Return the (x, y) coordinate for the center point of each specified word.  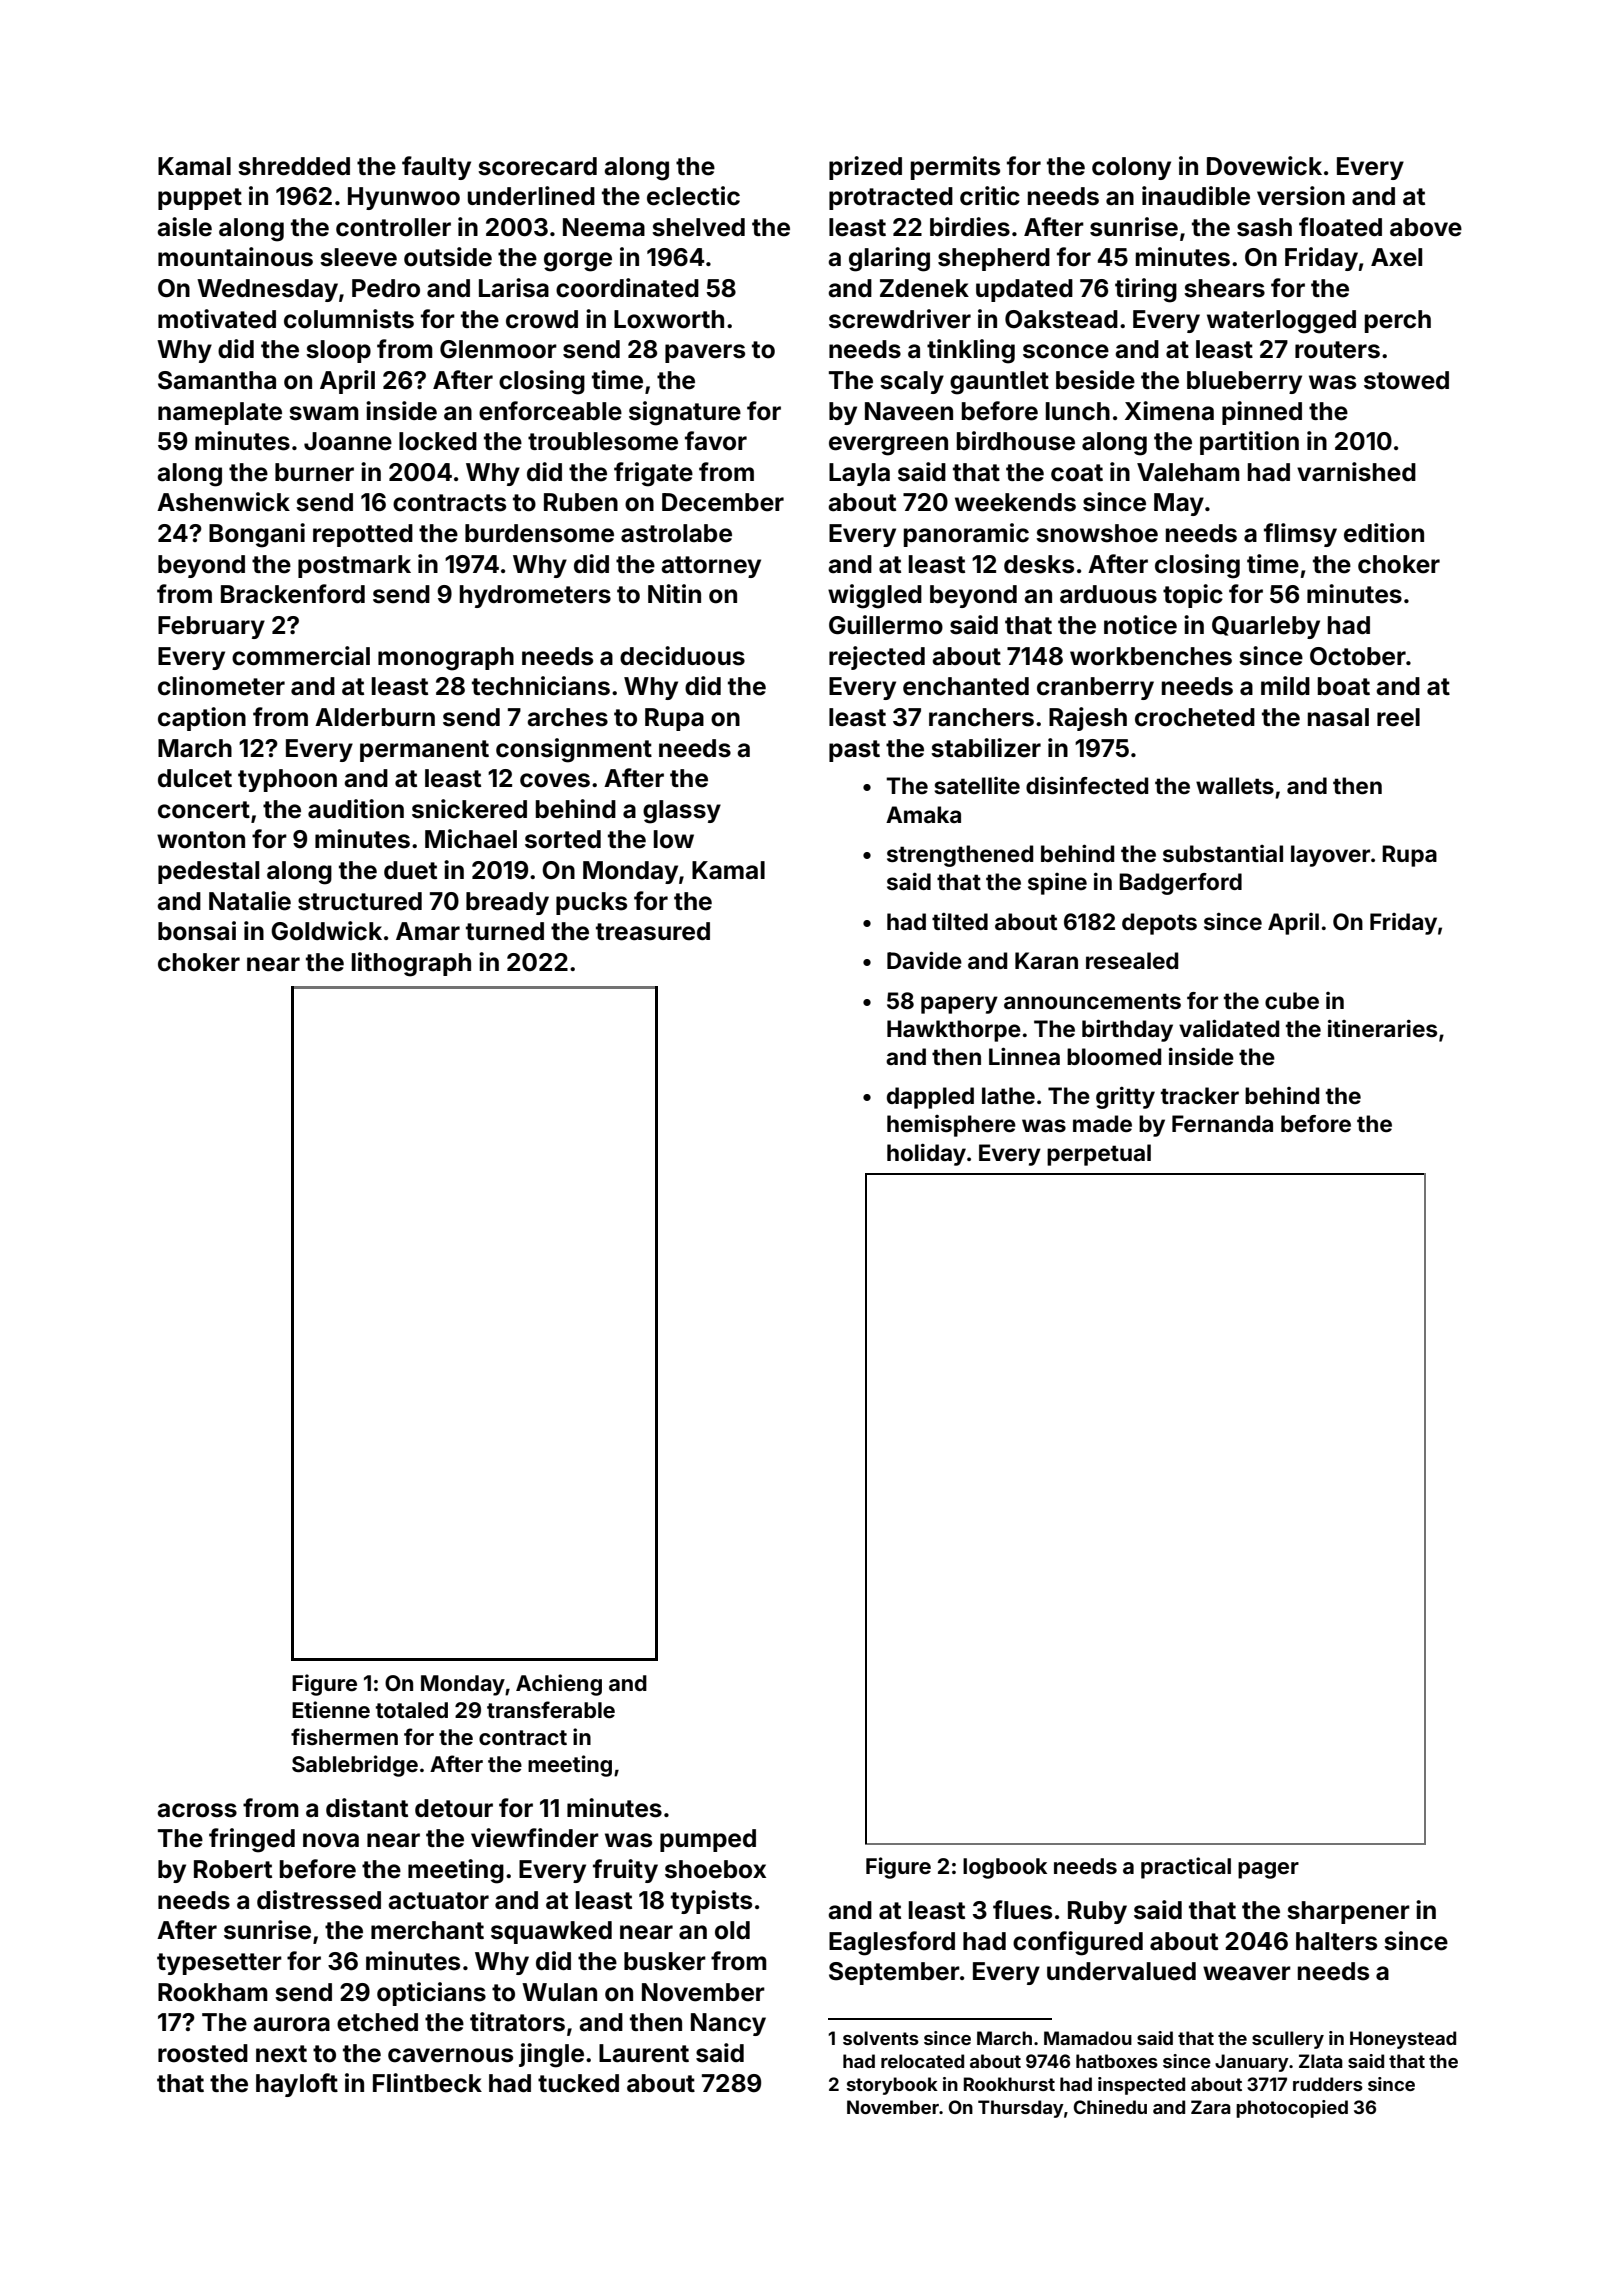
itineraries (1382, 1028)
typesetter (219, 1964)
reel (1398, 717)
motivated (217, 319)
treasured (653, 931)
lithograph (411, 964)
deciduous (682, 656)
